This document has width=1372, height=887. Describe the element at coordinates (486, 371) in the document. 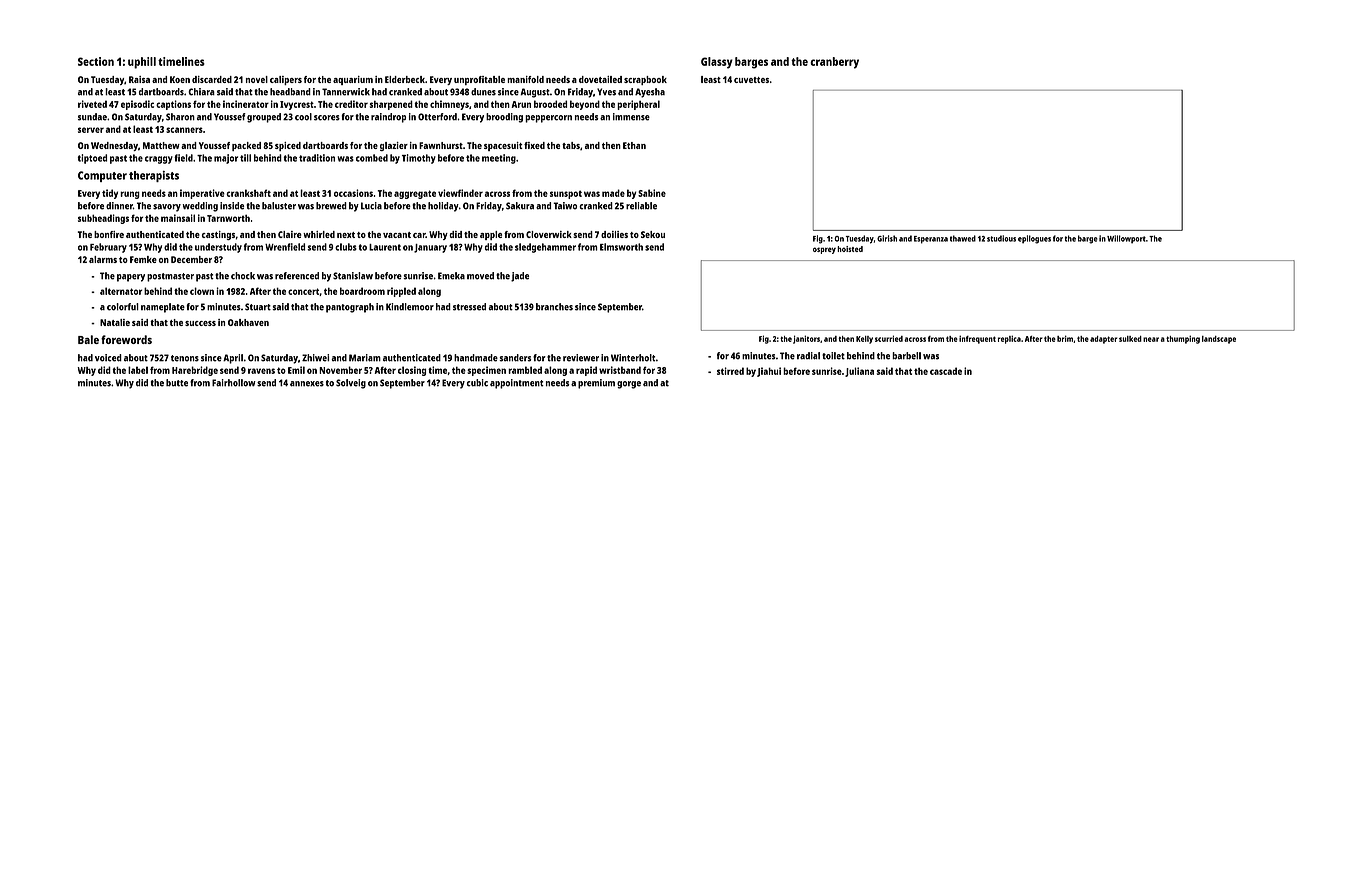

I see `specimen` at that location.
